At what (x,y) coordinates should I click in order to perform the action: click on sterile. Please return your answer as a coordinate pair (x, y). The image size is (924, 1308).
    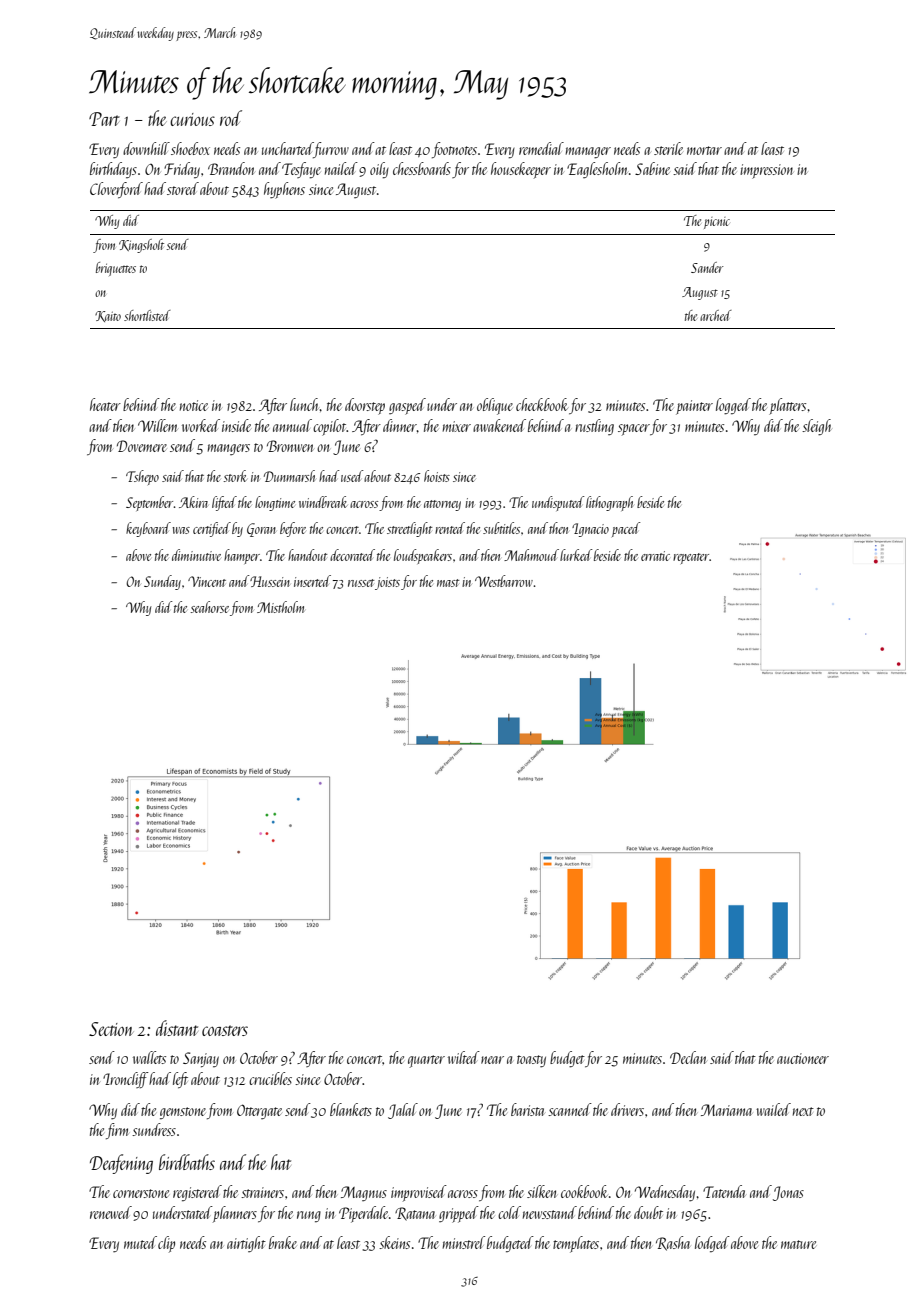
    Looking at the image, I should click on (668, 148).
